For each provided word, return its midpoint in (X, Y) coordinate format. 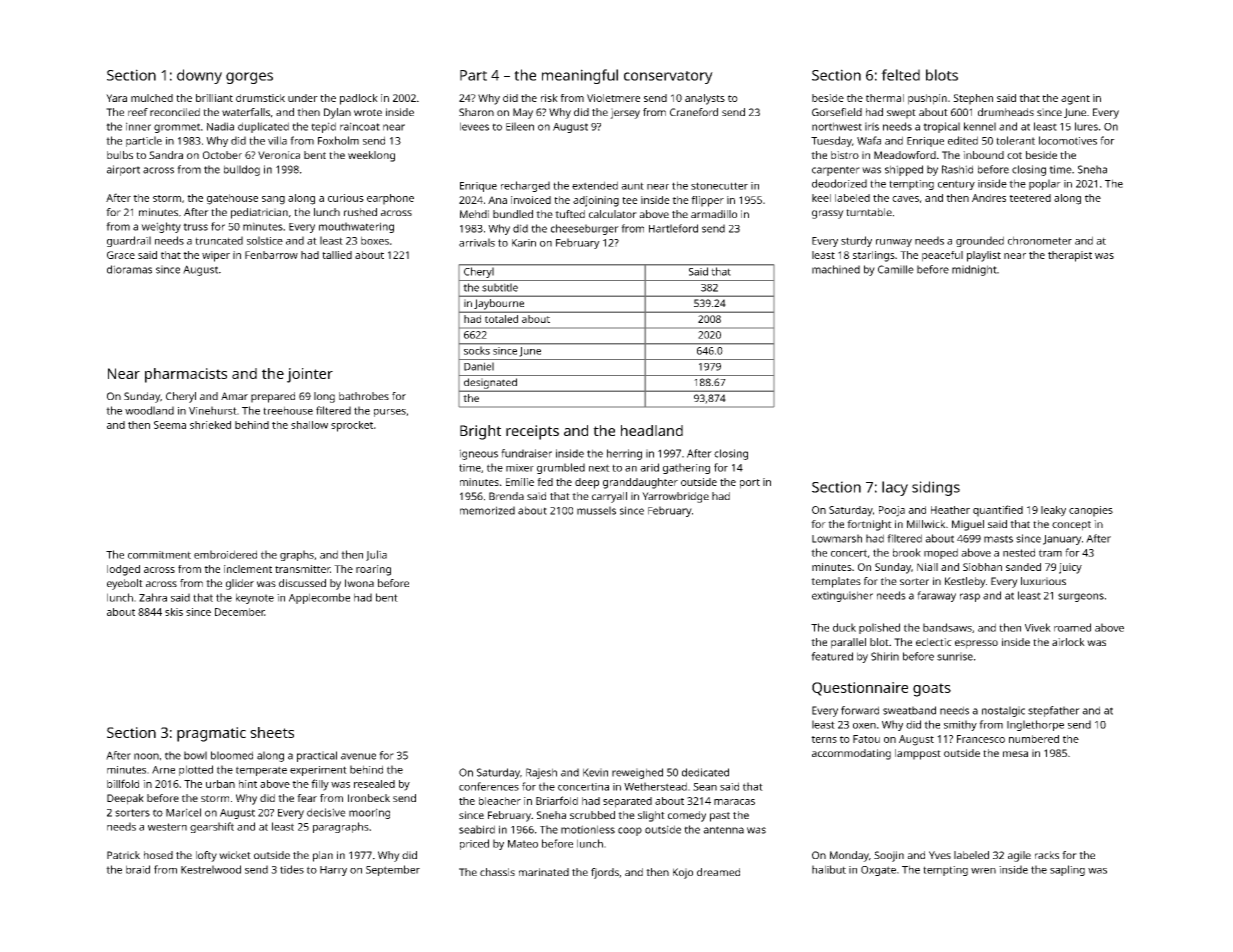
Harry (333, 871)
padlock (359, 99)
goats (932, 690)
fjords (605, 873)
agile (1019, 856)
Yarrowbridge (675, 497)
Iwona (359, 583)
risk (549, 98)
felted (900, 75)
